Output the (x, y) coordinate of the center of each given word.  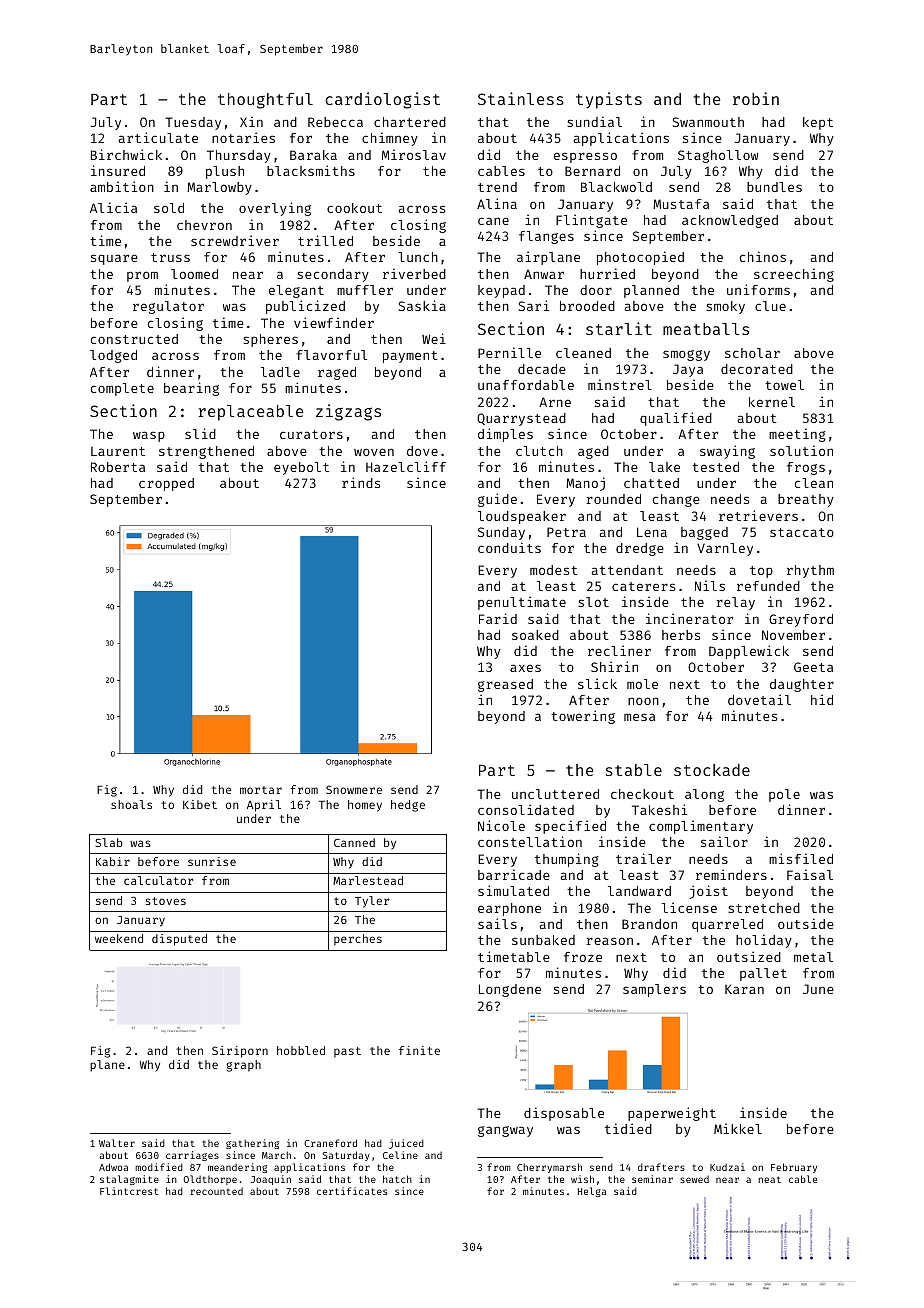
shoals (131, 804)
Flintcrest (129, 1191)
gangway (505, 1131)
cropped (166, 484)
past (347, 1052)
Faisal (810, 874)
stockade (712, 770)
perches (358, 940)
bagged (704, 533)
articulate (158, 137)
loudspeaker (522, 517)
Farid (498, 618)
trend (497, 187)
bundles (774, 187)
